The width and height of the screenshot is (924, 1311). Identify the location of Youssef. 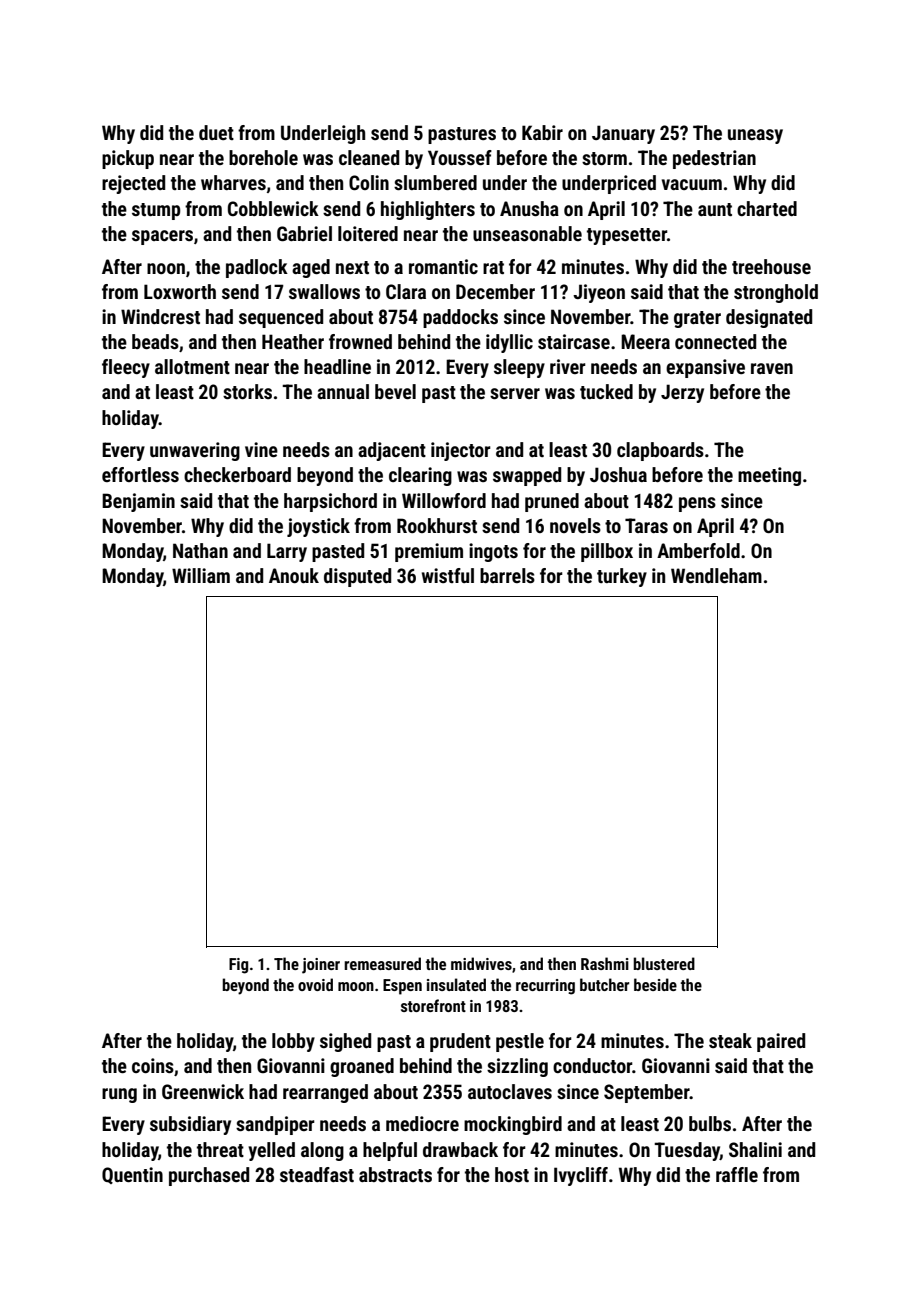
(460, 157).
